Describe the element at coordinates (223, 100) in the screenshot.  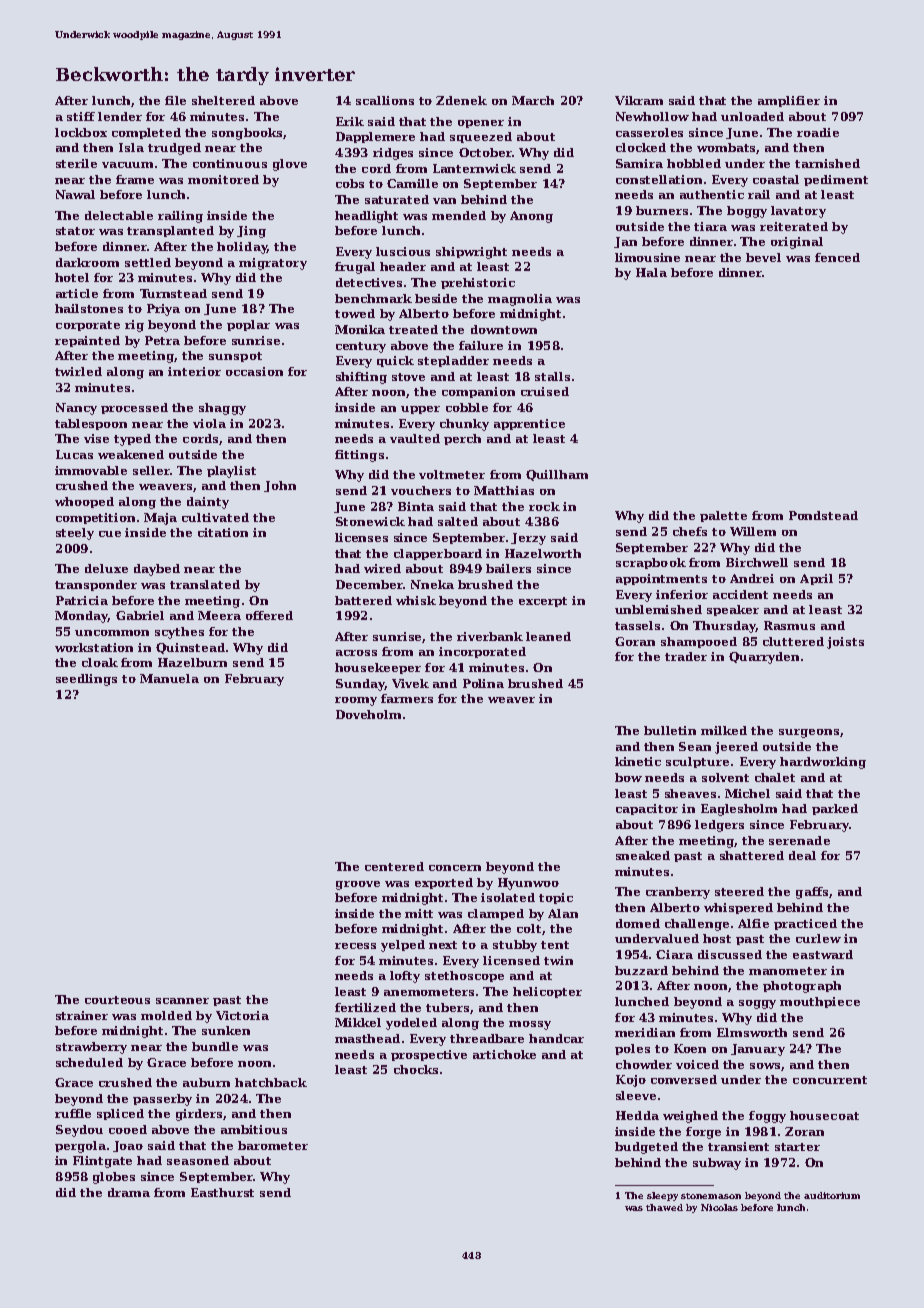
I see `sheltered` at that location.
